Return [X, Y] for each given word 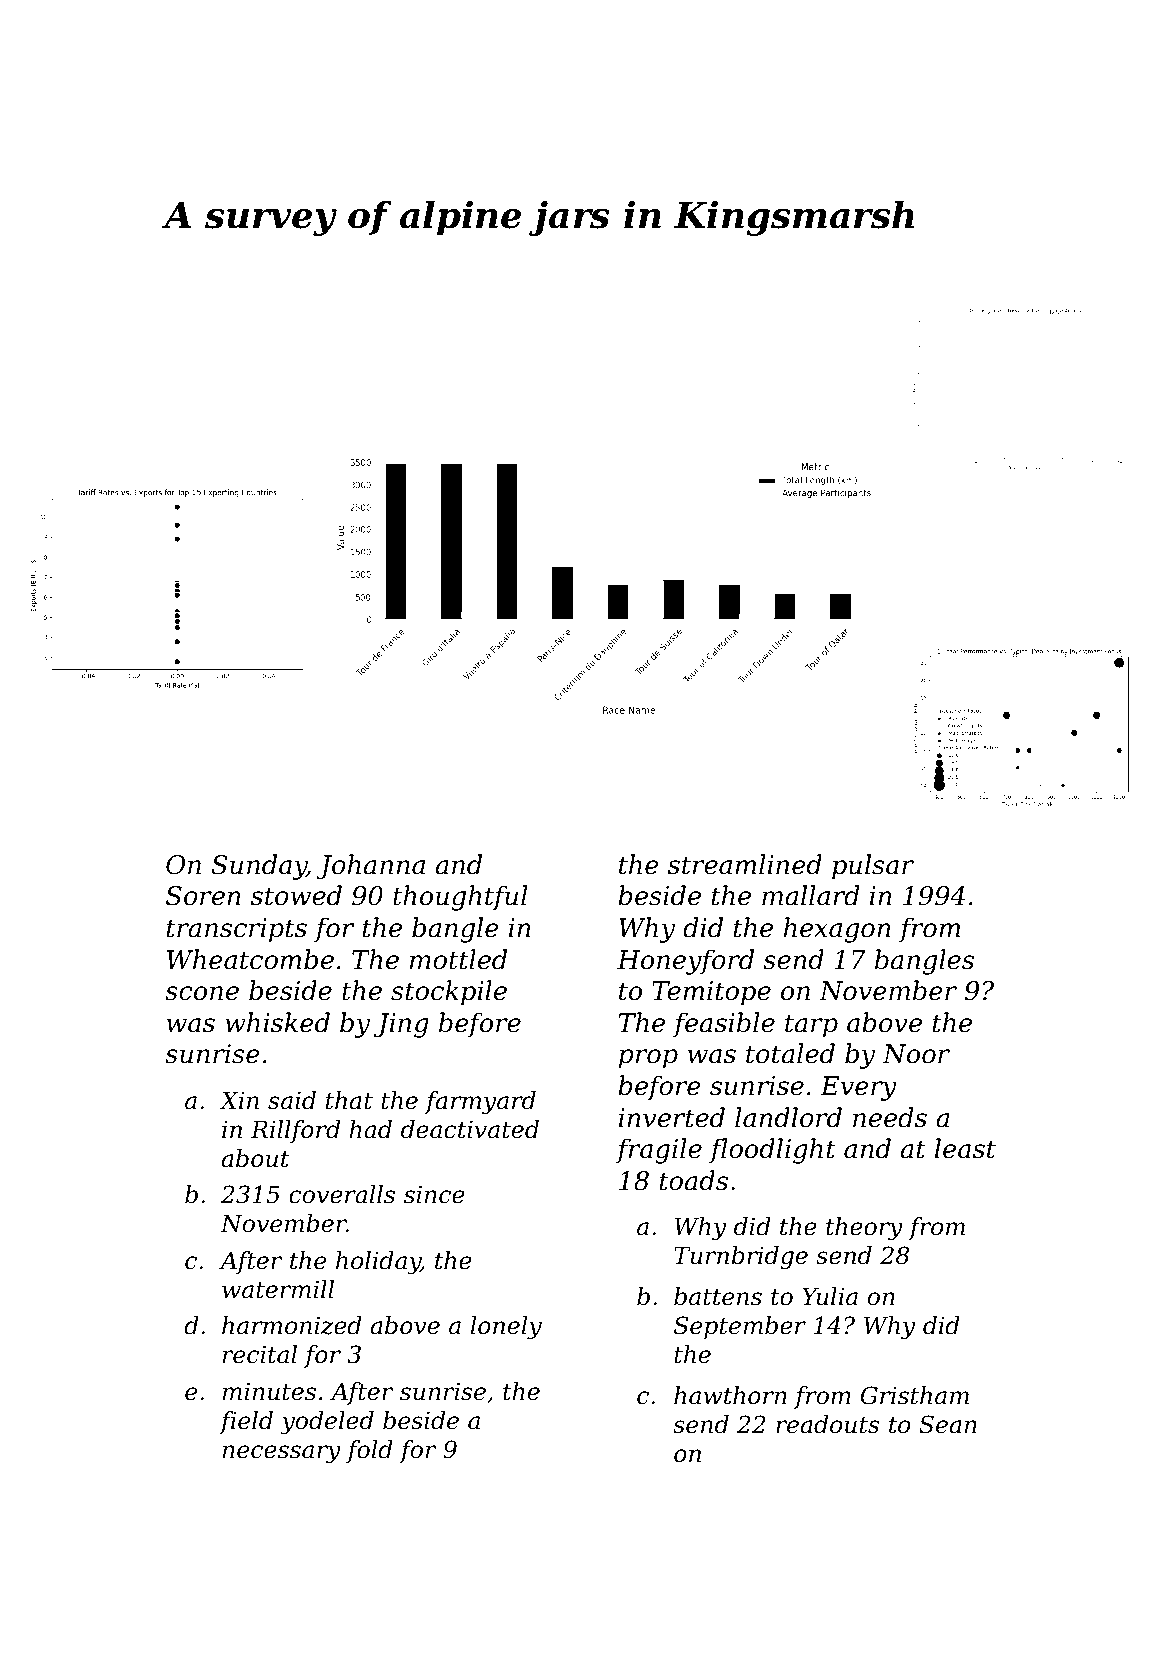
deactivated [470, 1129]
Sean [948, 1424]
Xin [239, 1100]
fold [369, 1451]
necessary [282, 1454]
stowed [296, 895]
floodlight [772, 1151]
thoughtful [460, 898]
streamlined [745, 864]
